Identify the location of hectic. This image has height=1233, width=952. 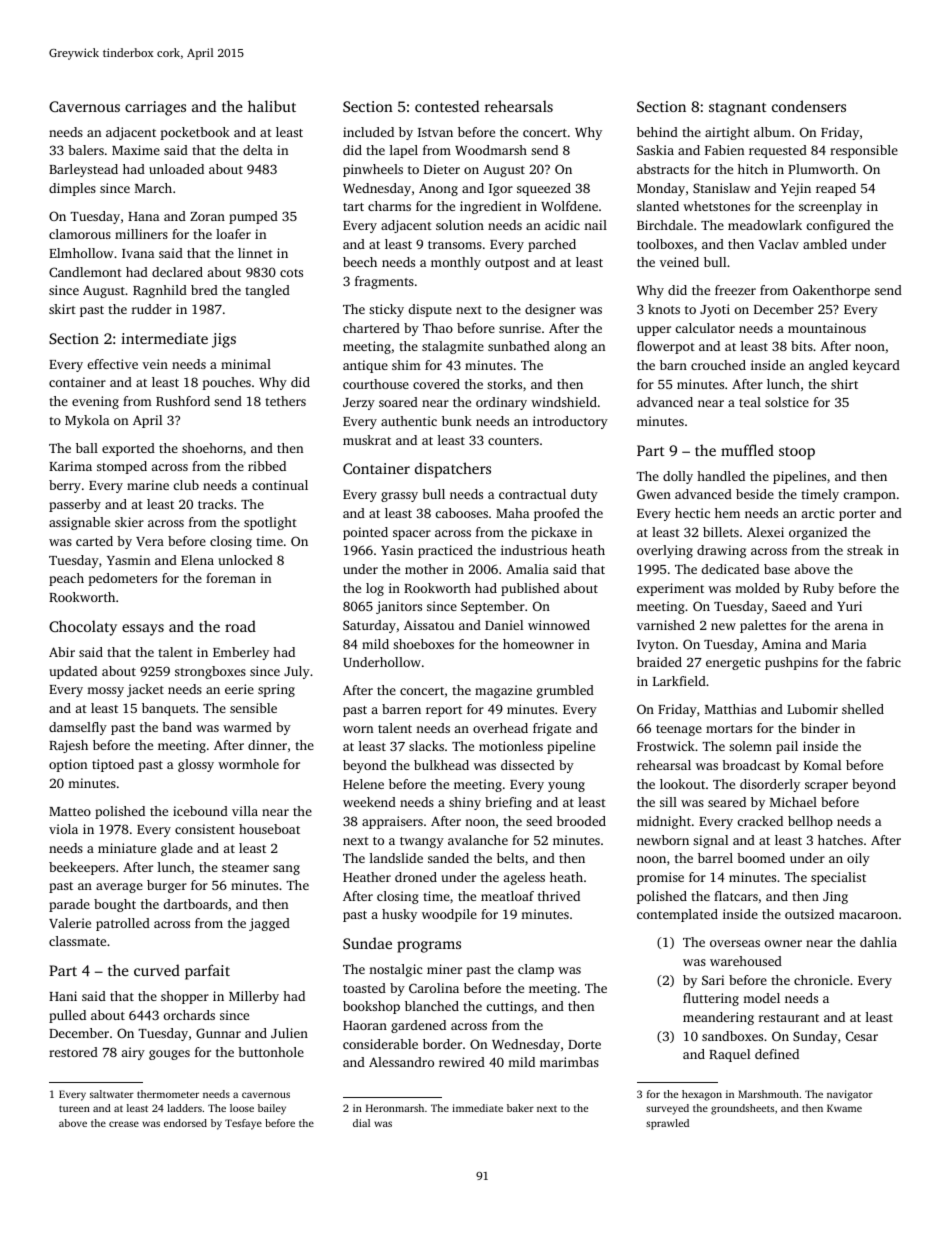
(692, 513).
